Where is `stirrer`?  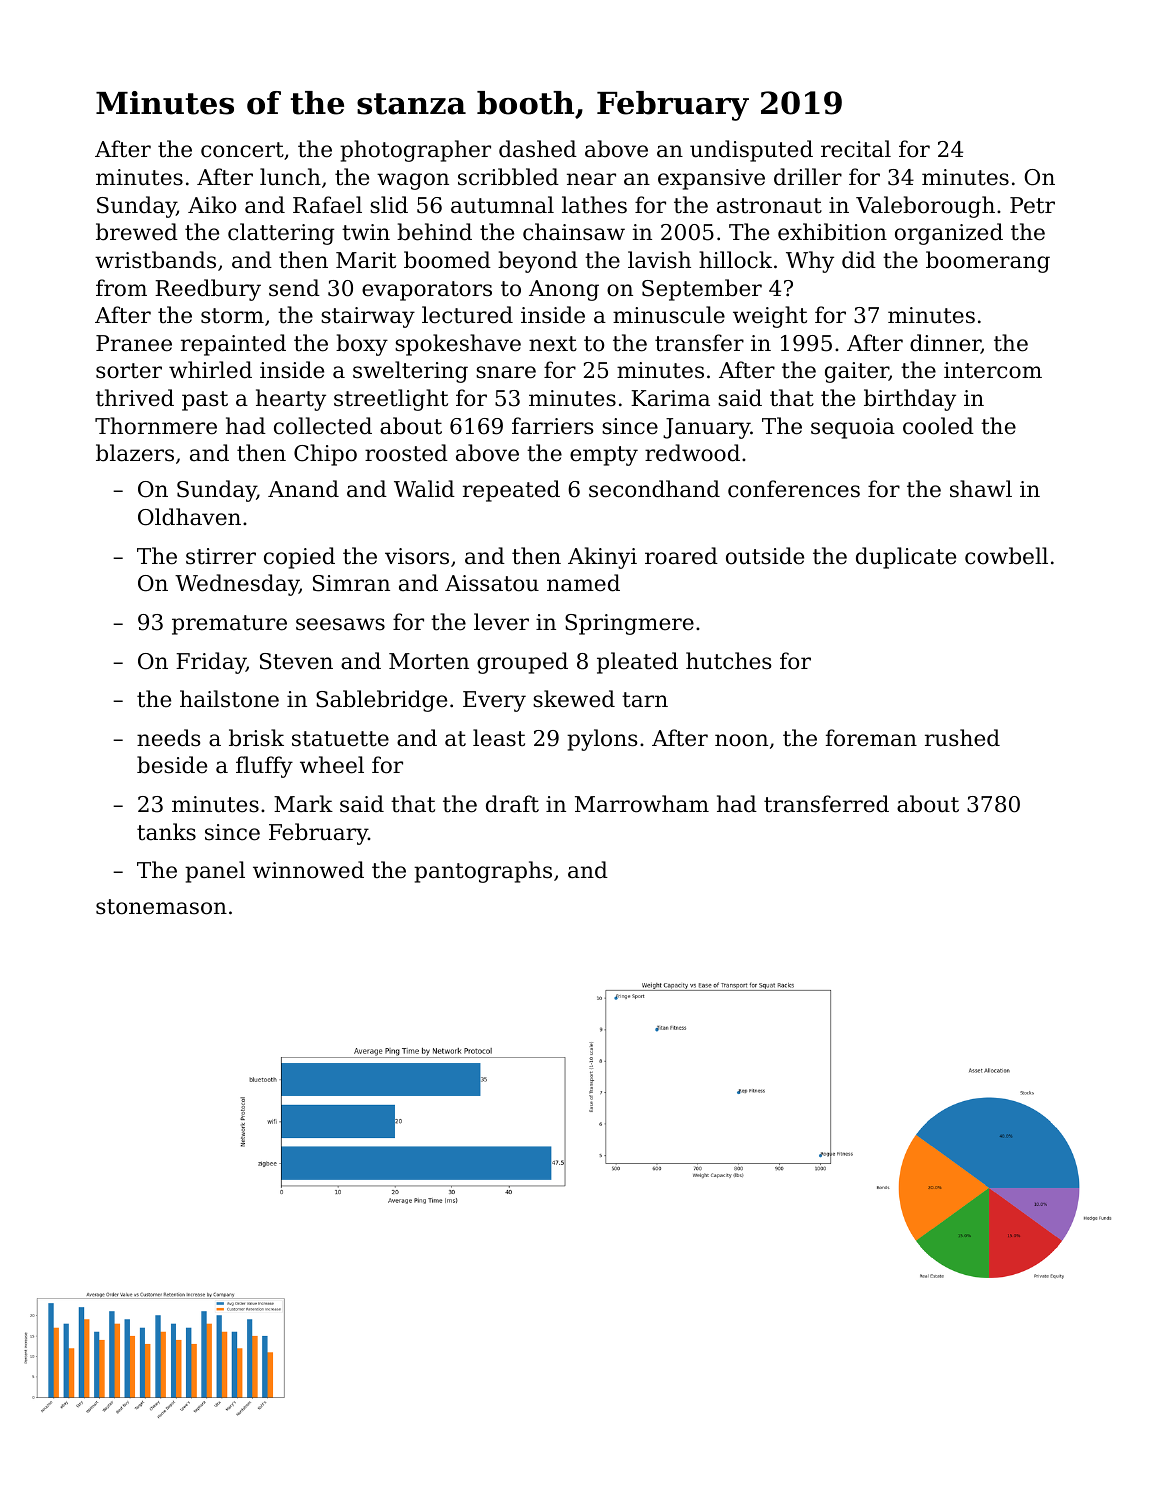 stirrer is located at coordinates (221, 556).
